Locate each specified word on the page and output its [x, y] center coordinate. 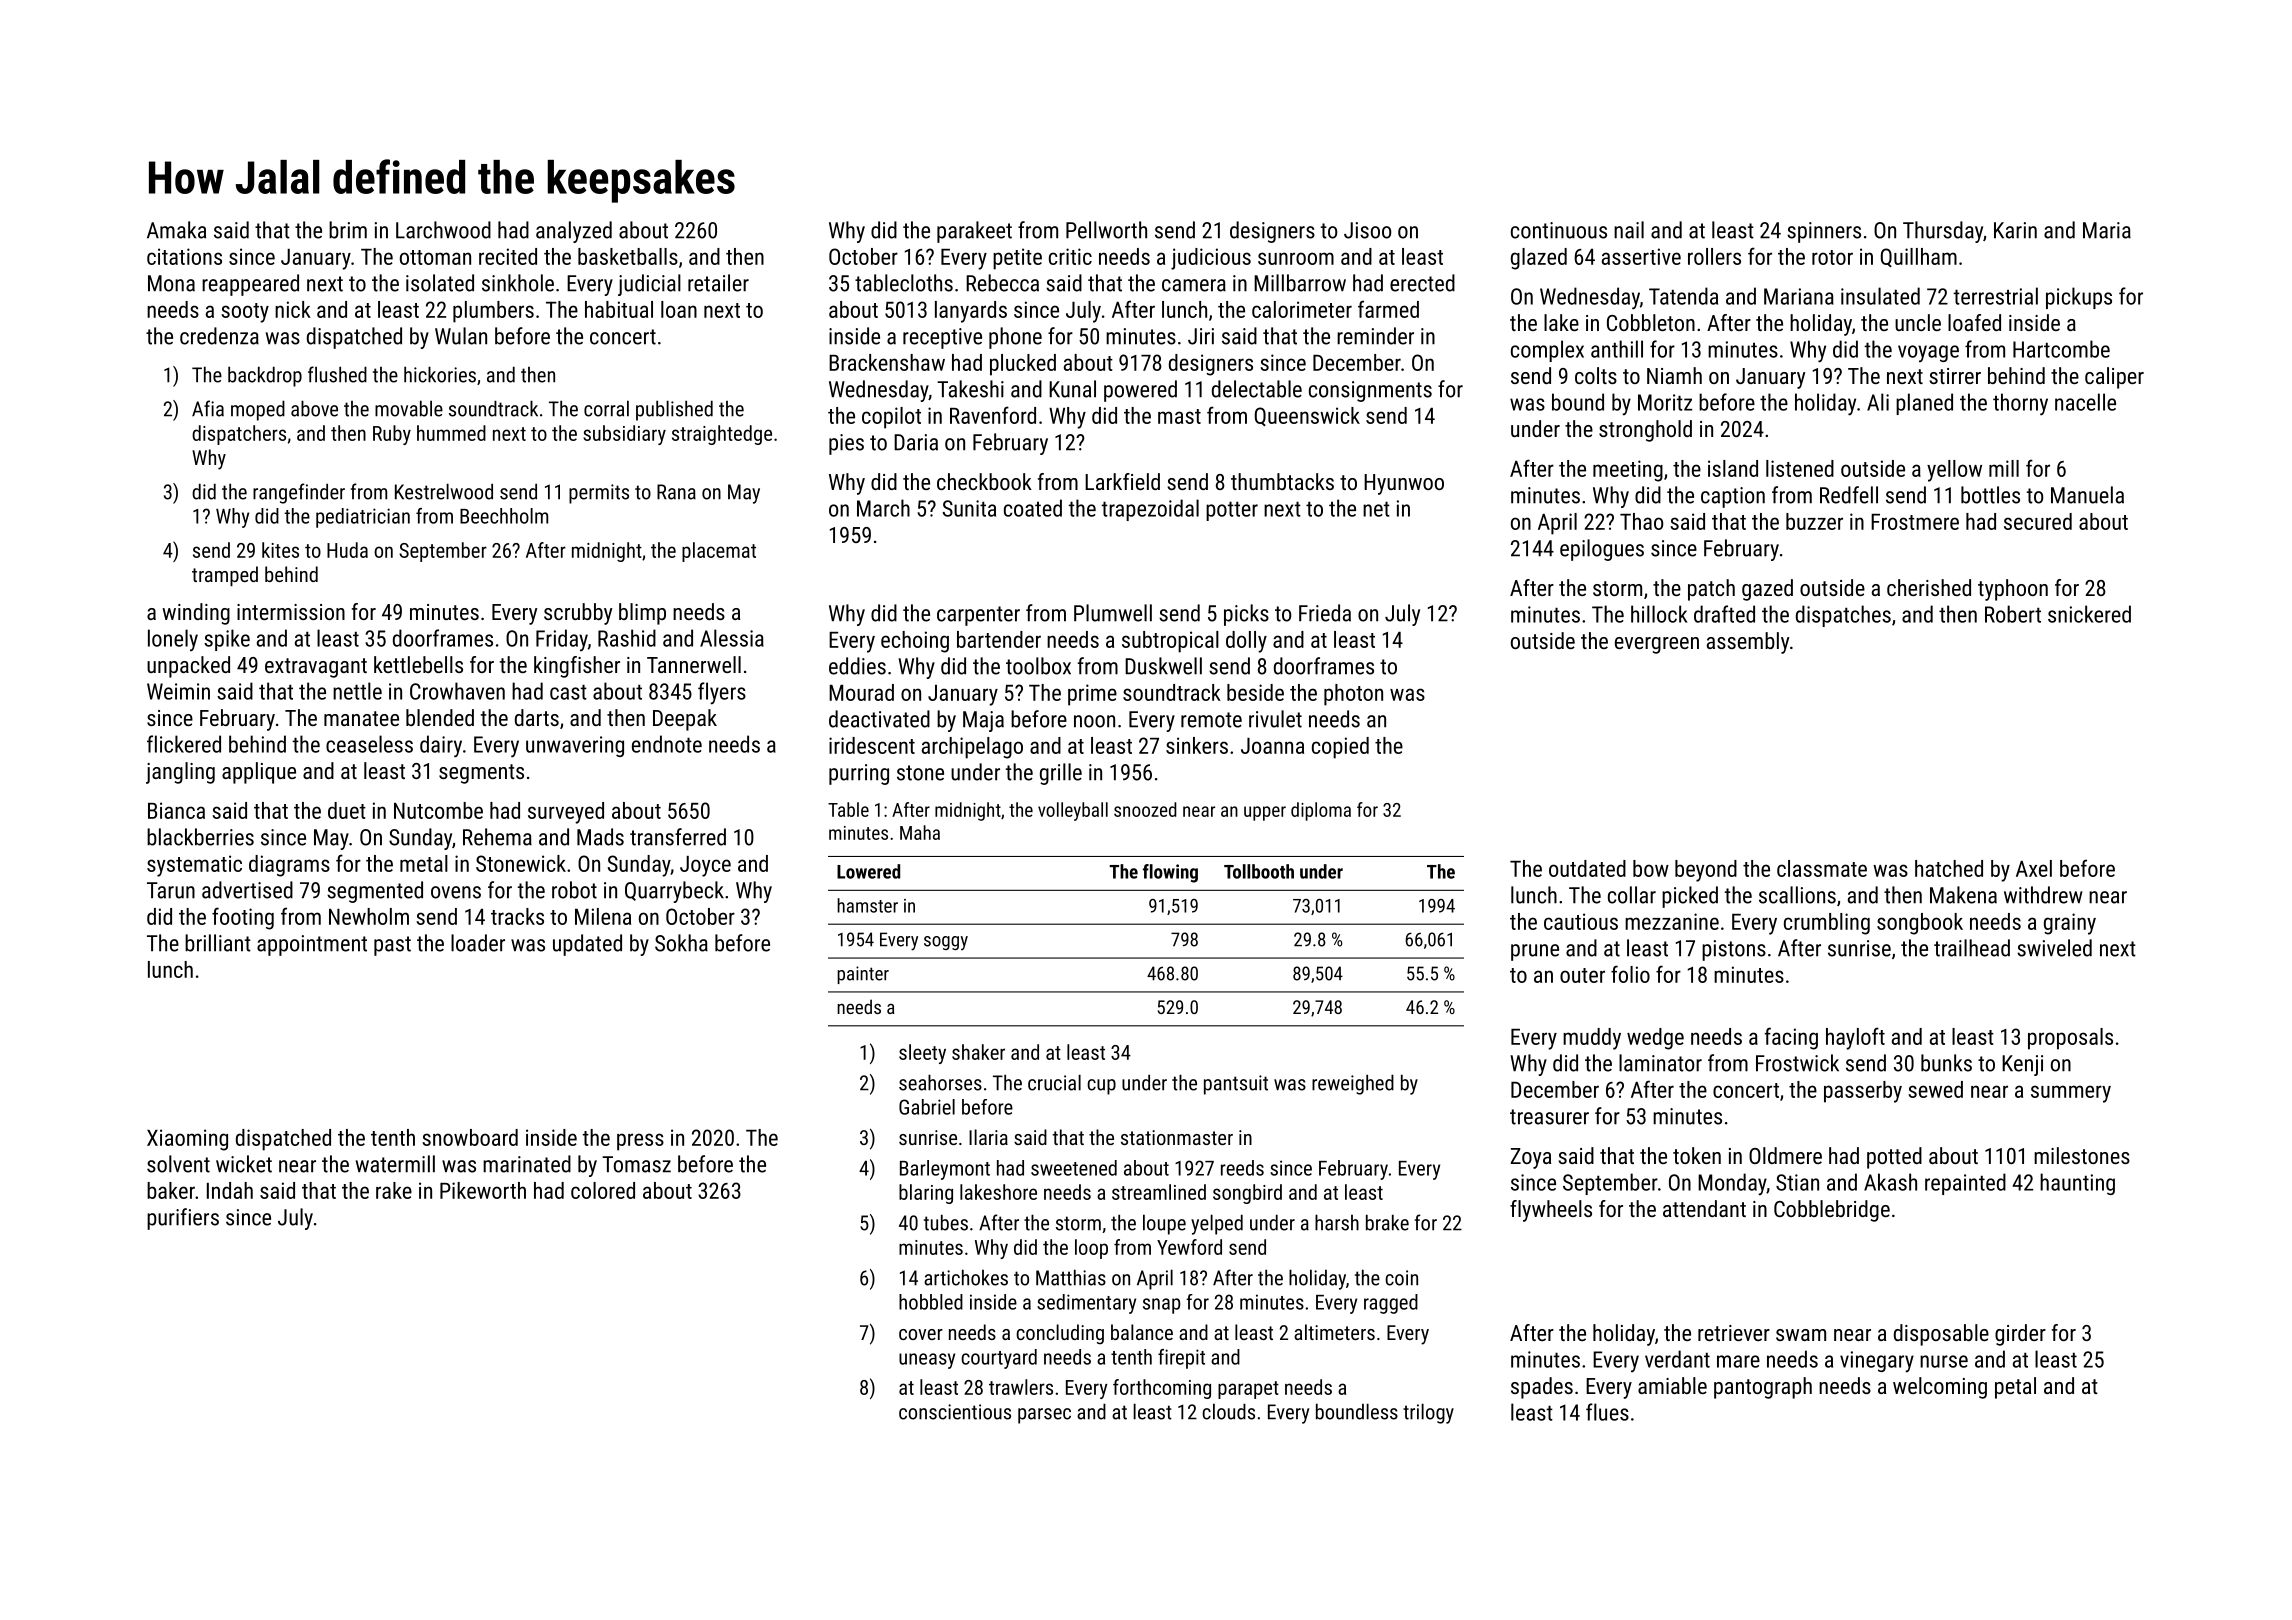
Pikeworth [483, 1190]
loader [478, 943]
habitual [619, 309]
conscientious [955, 1412]
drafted [1724, 614]
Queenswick [1307, 416]
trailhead [1972, 948]
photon [1353, 695]
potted [1894, 1158]
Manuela [2087, 495]
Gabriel [927, 1107]
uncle [1918, 322]
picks [1246, 615]
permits [599, 494]
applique [259, 773]
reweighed [1353, 1084]
